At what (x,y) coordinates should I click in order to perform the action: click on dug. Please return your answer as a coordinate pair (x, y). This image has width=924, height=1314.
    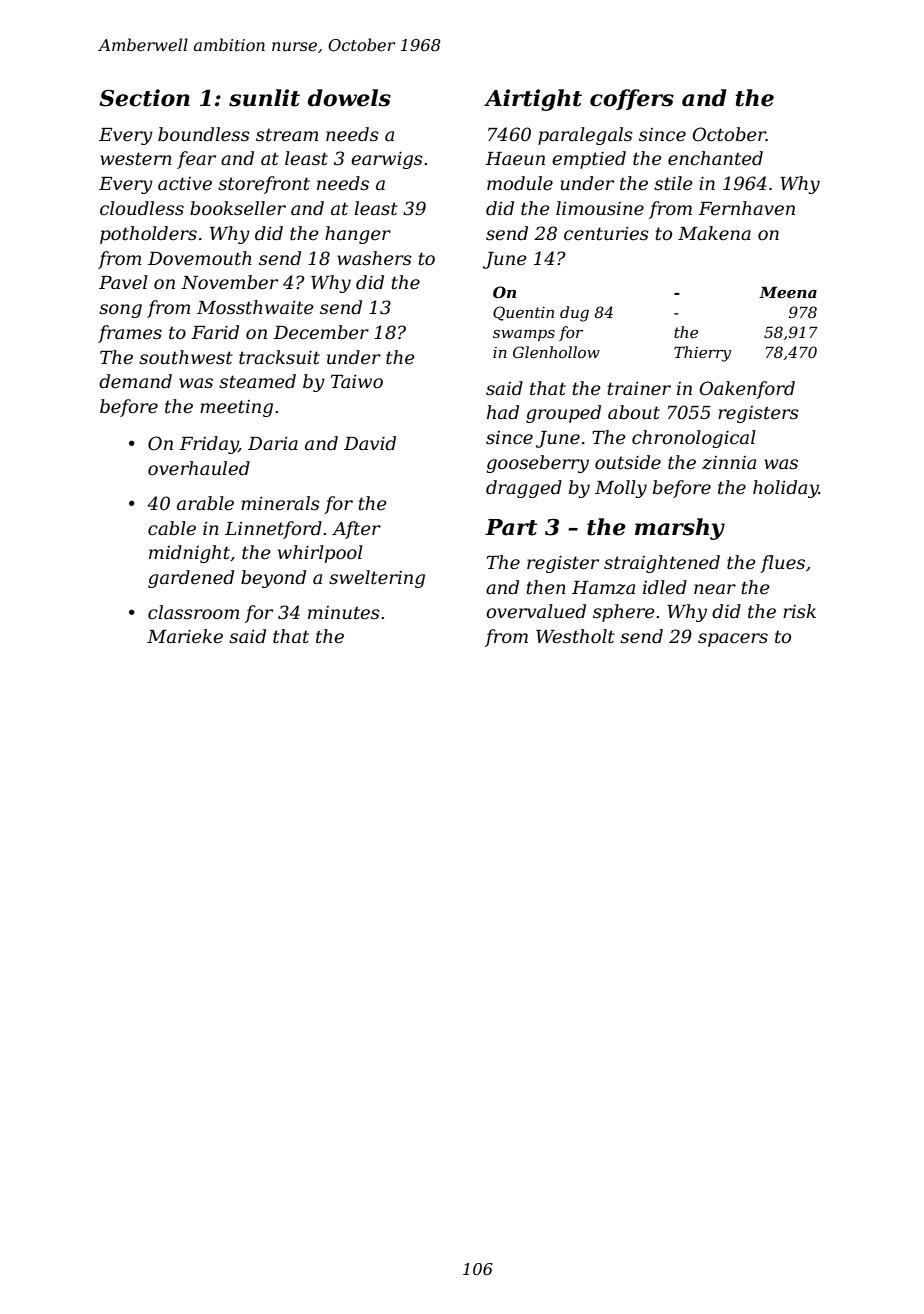
    Looking at the image, I should click on (574, 314).
